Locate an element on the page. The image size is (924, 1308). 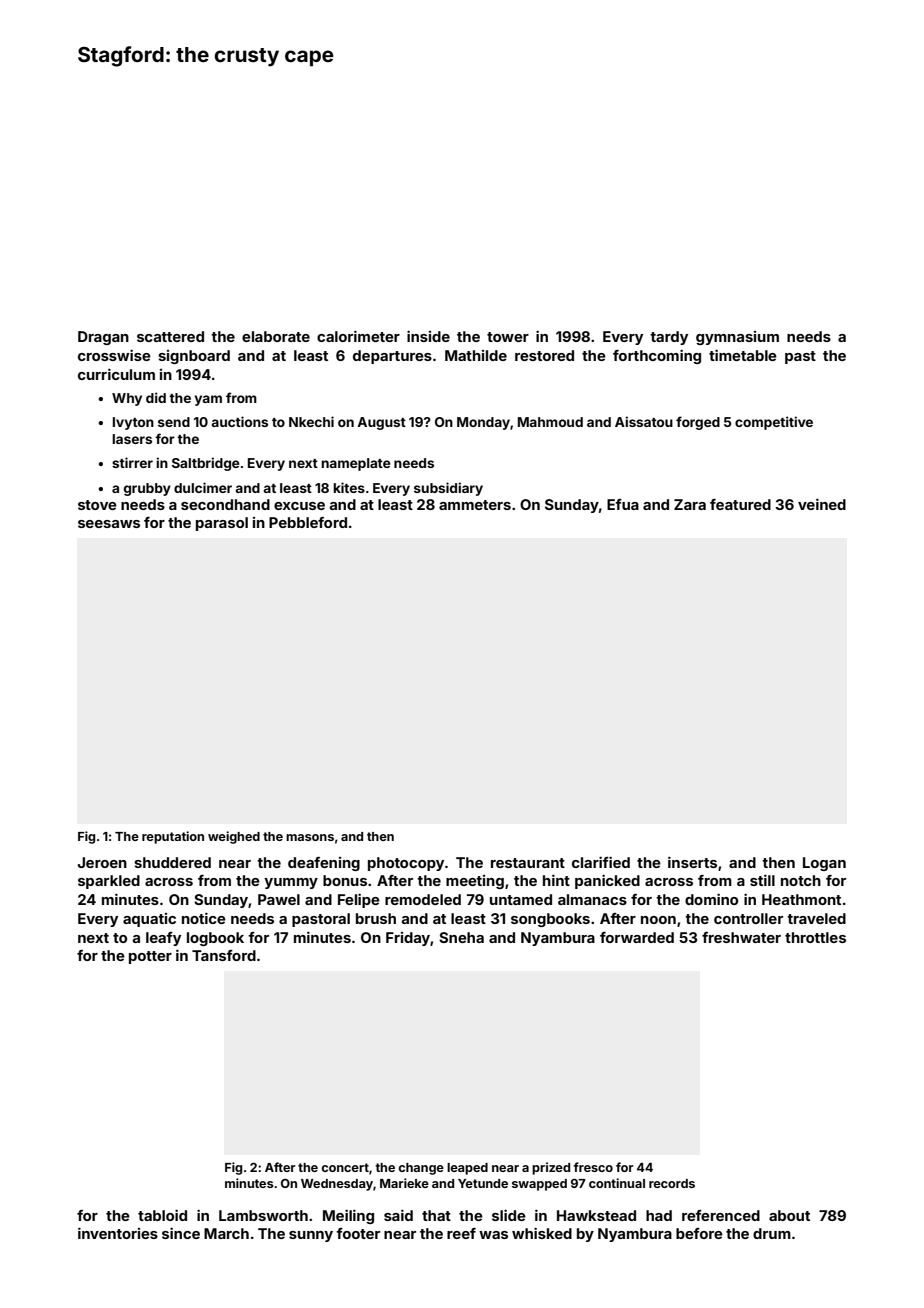
ammeters is located at coordinates (475, 505).
